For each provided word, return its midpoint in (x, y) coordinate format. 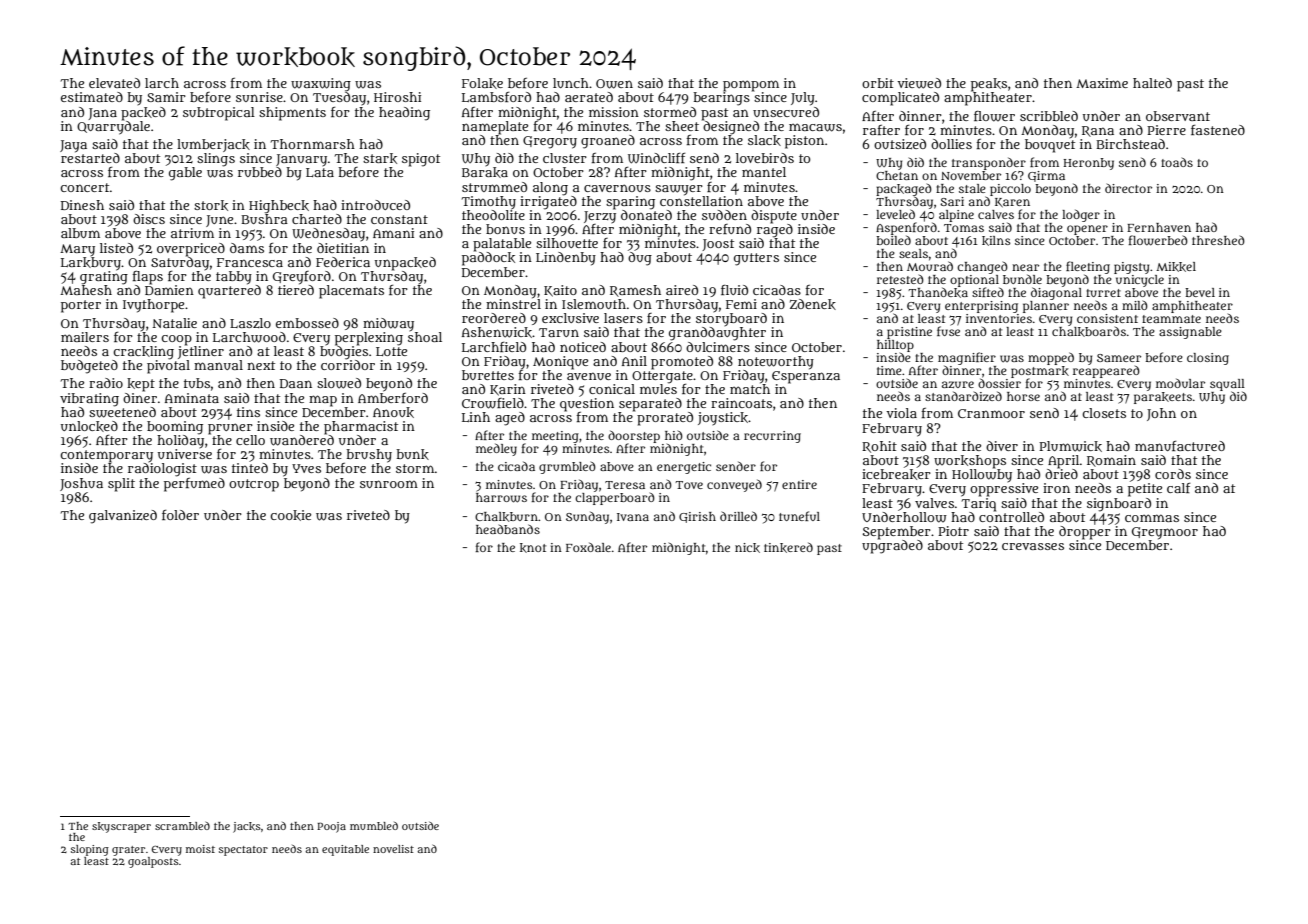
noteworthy (776, 362)
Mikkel (1176, 267)
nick (747, 548)
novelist (393, 849)
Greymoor (1165, 533)
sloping (90, 850)
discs (149, 219)
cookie (290, 515)
